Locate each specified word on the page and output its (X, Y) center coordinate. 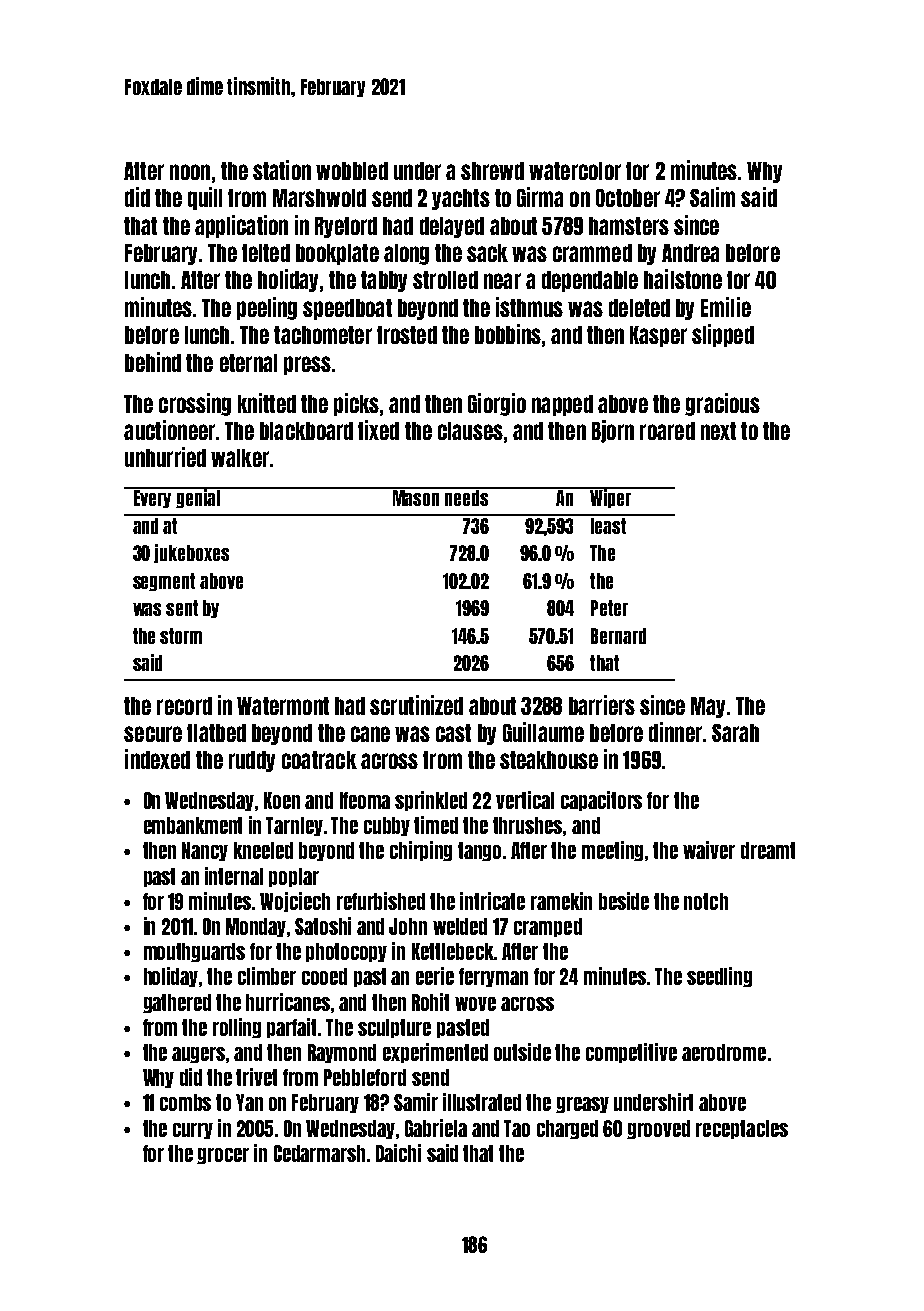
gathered (177, 1003)
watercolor (575, 171)
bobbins (508, 334)
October (628, 198)
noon (190, 172)
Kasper (658, 336)
